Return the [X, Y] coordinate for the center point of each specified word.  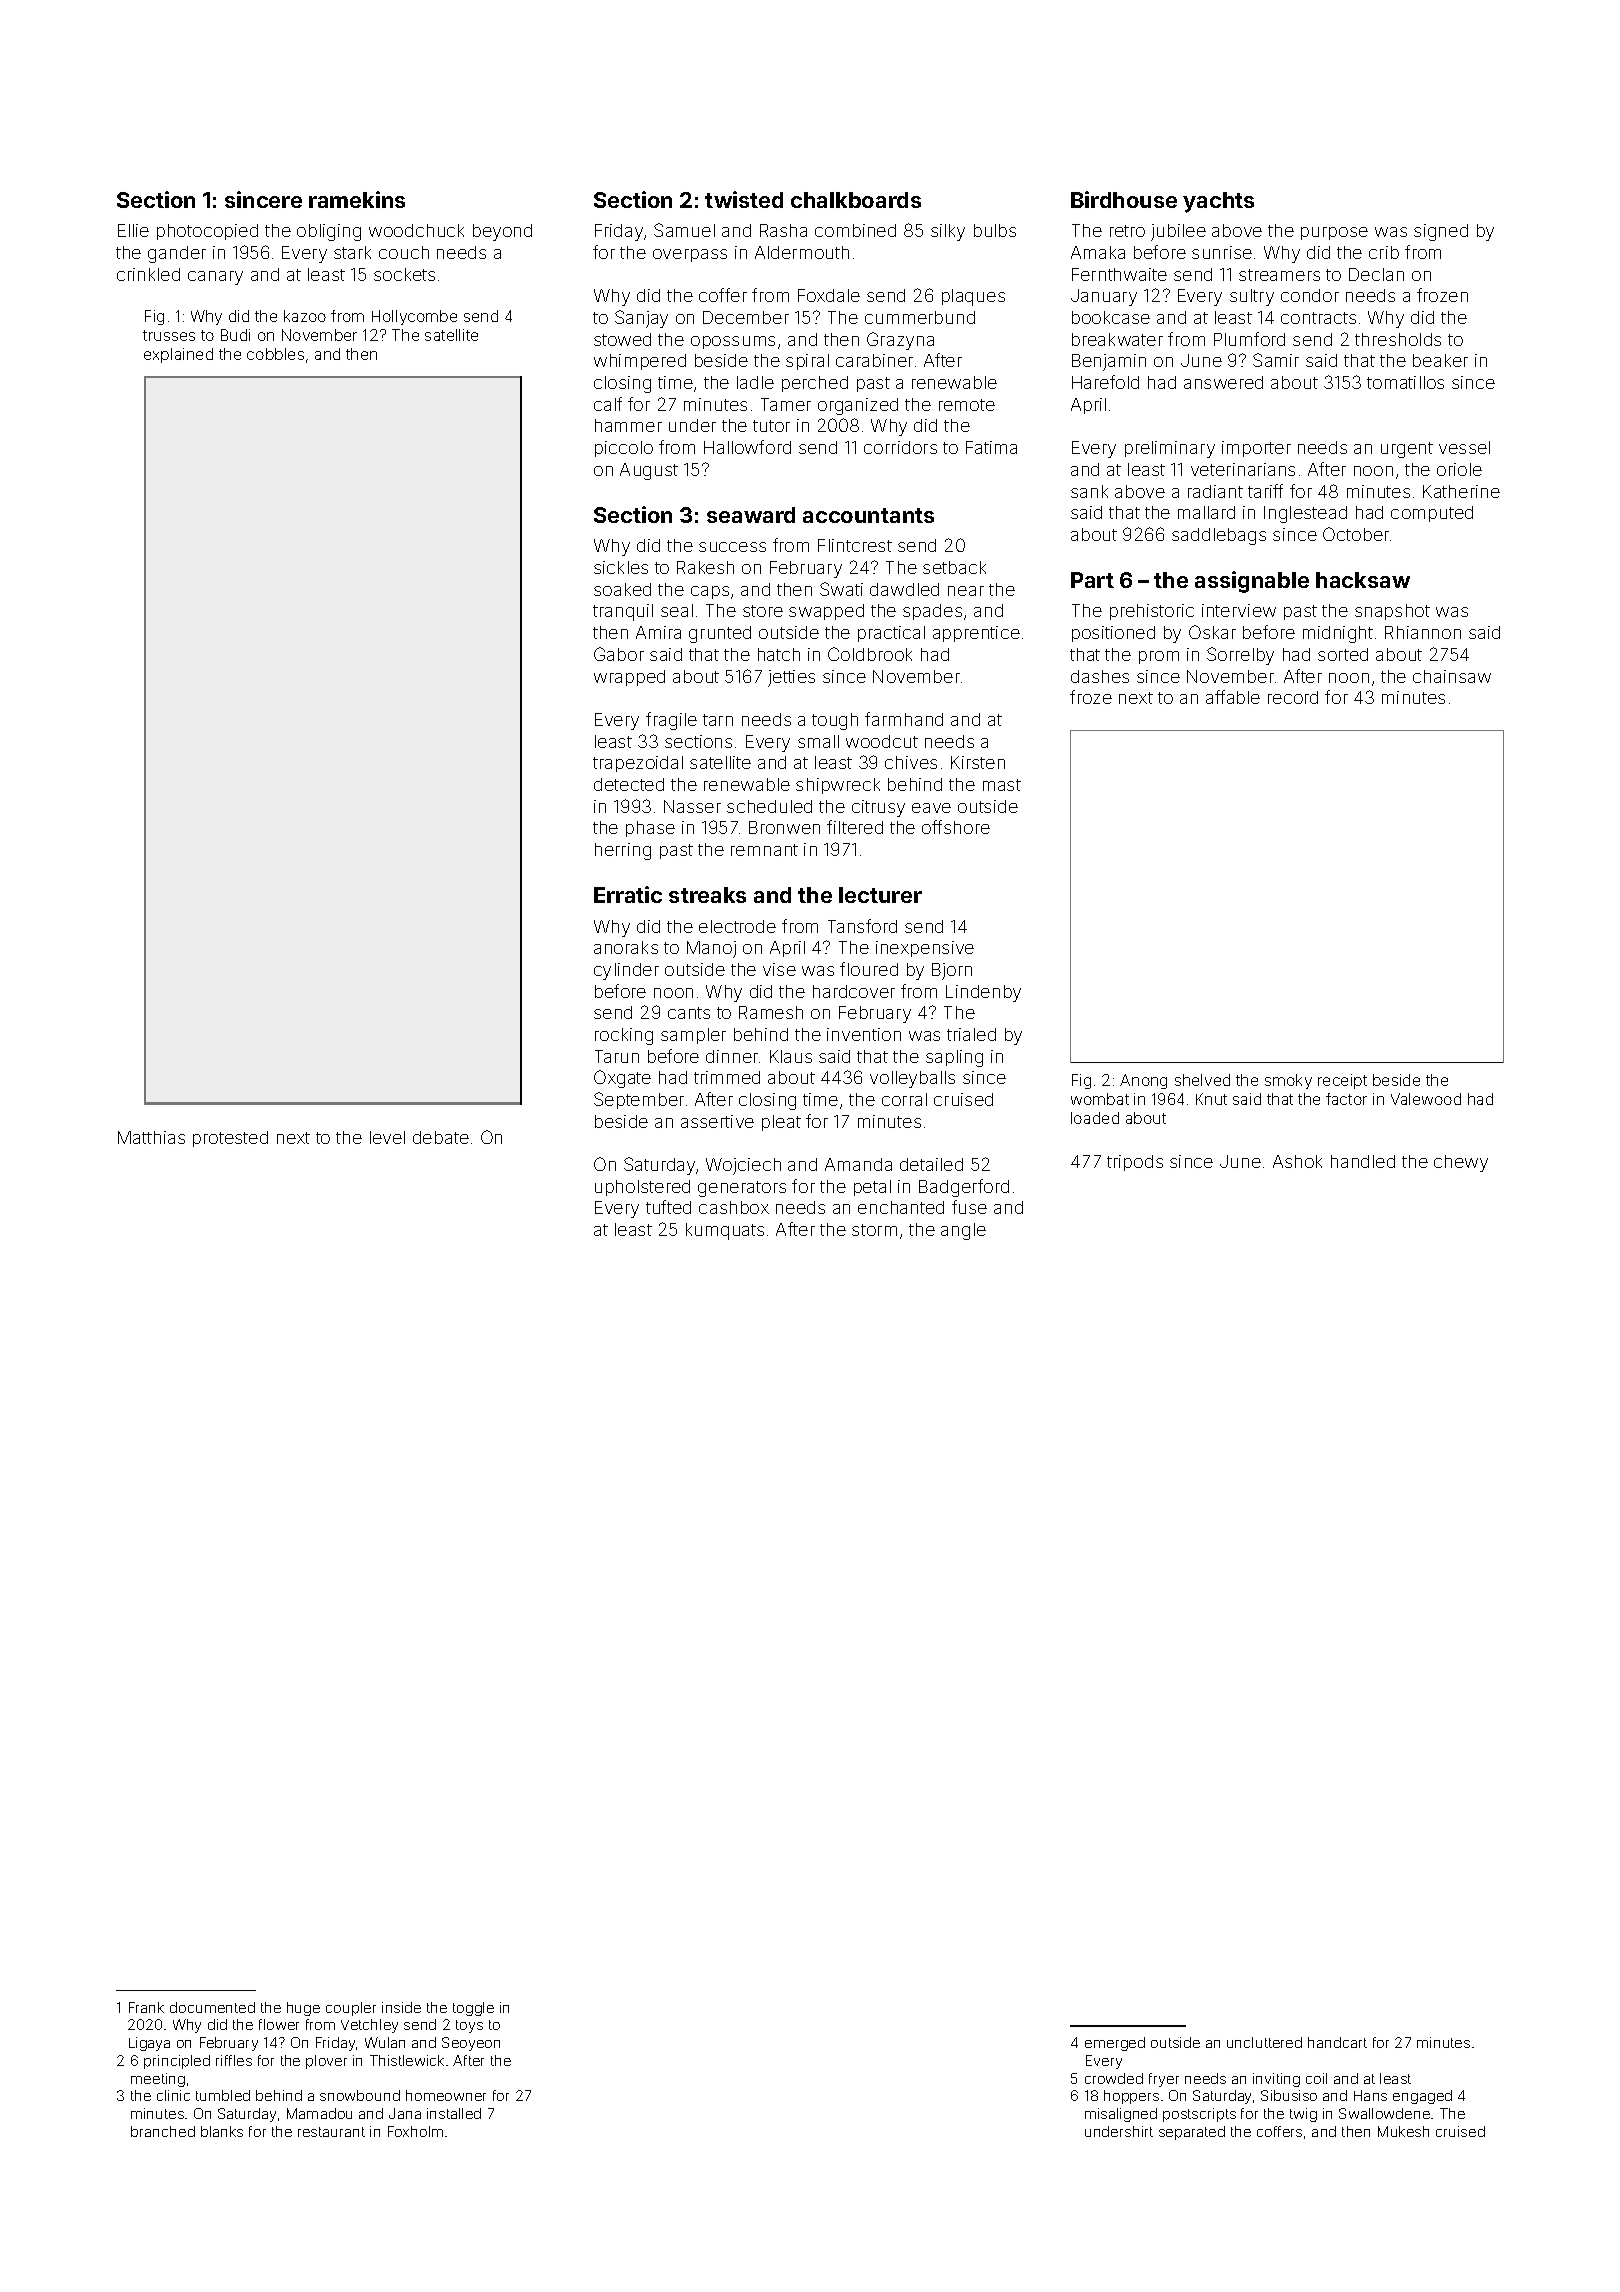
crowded [1114, 2078]
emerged [1115, 2044]
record [1293, 697]
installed [454, 2113]
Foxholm [415, 2131]
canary [215, 278]
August [649, 471]
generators [742, 1189]
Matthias [151, 1137]
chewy [1461, 1163]
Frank [146, 2007]
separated [1192, 2133]
